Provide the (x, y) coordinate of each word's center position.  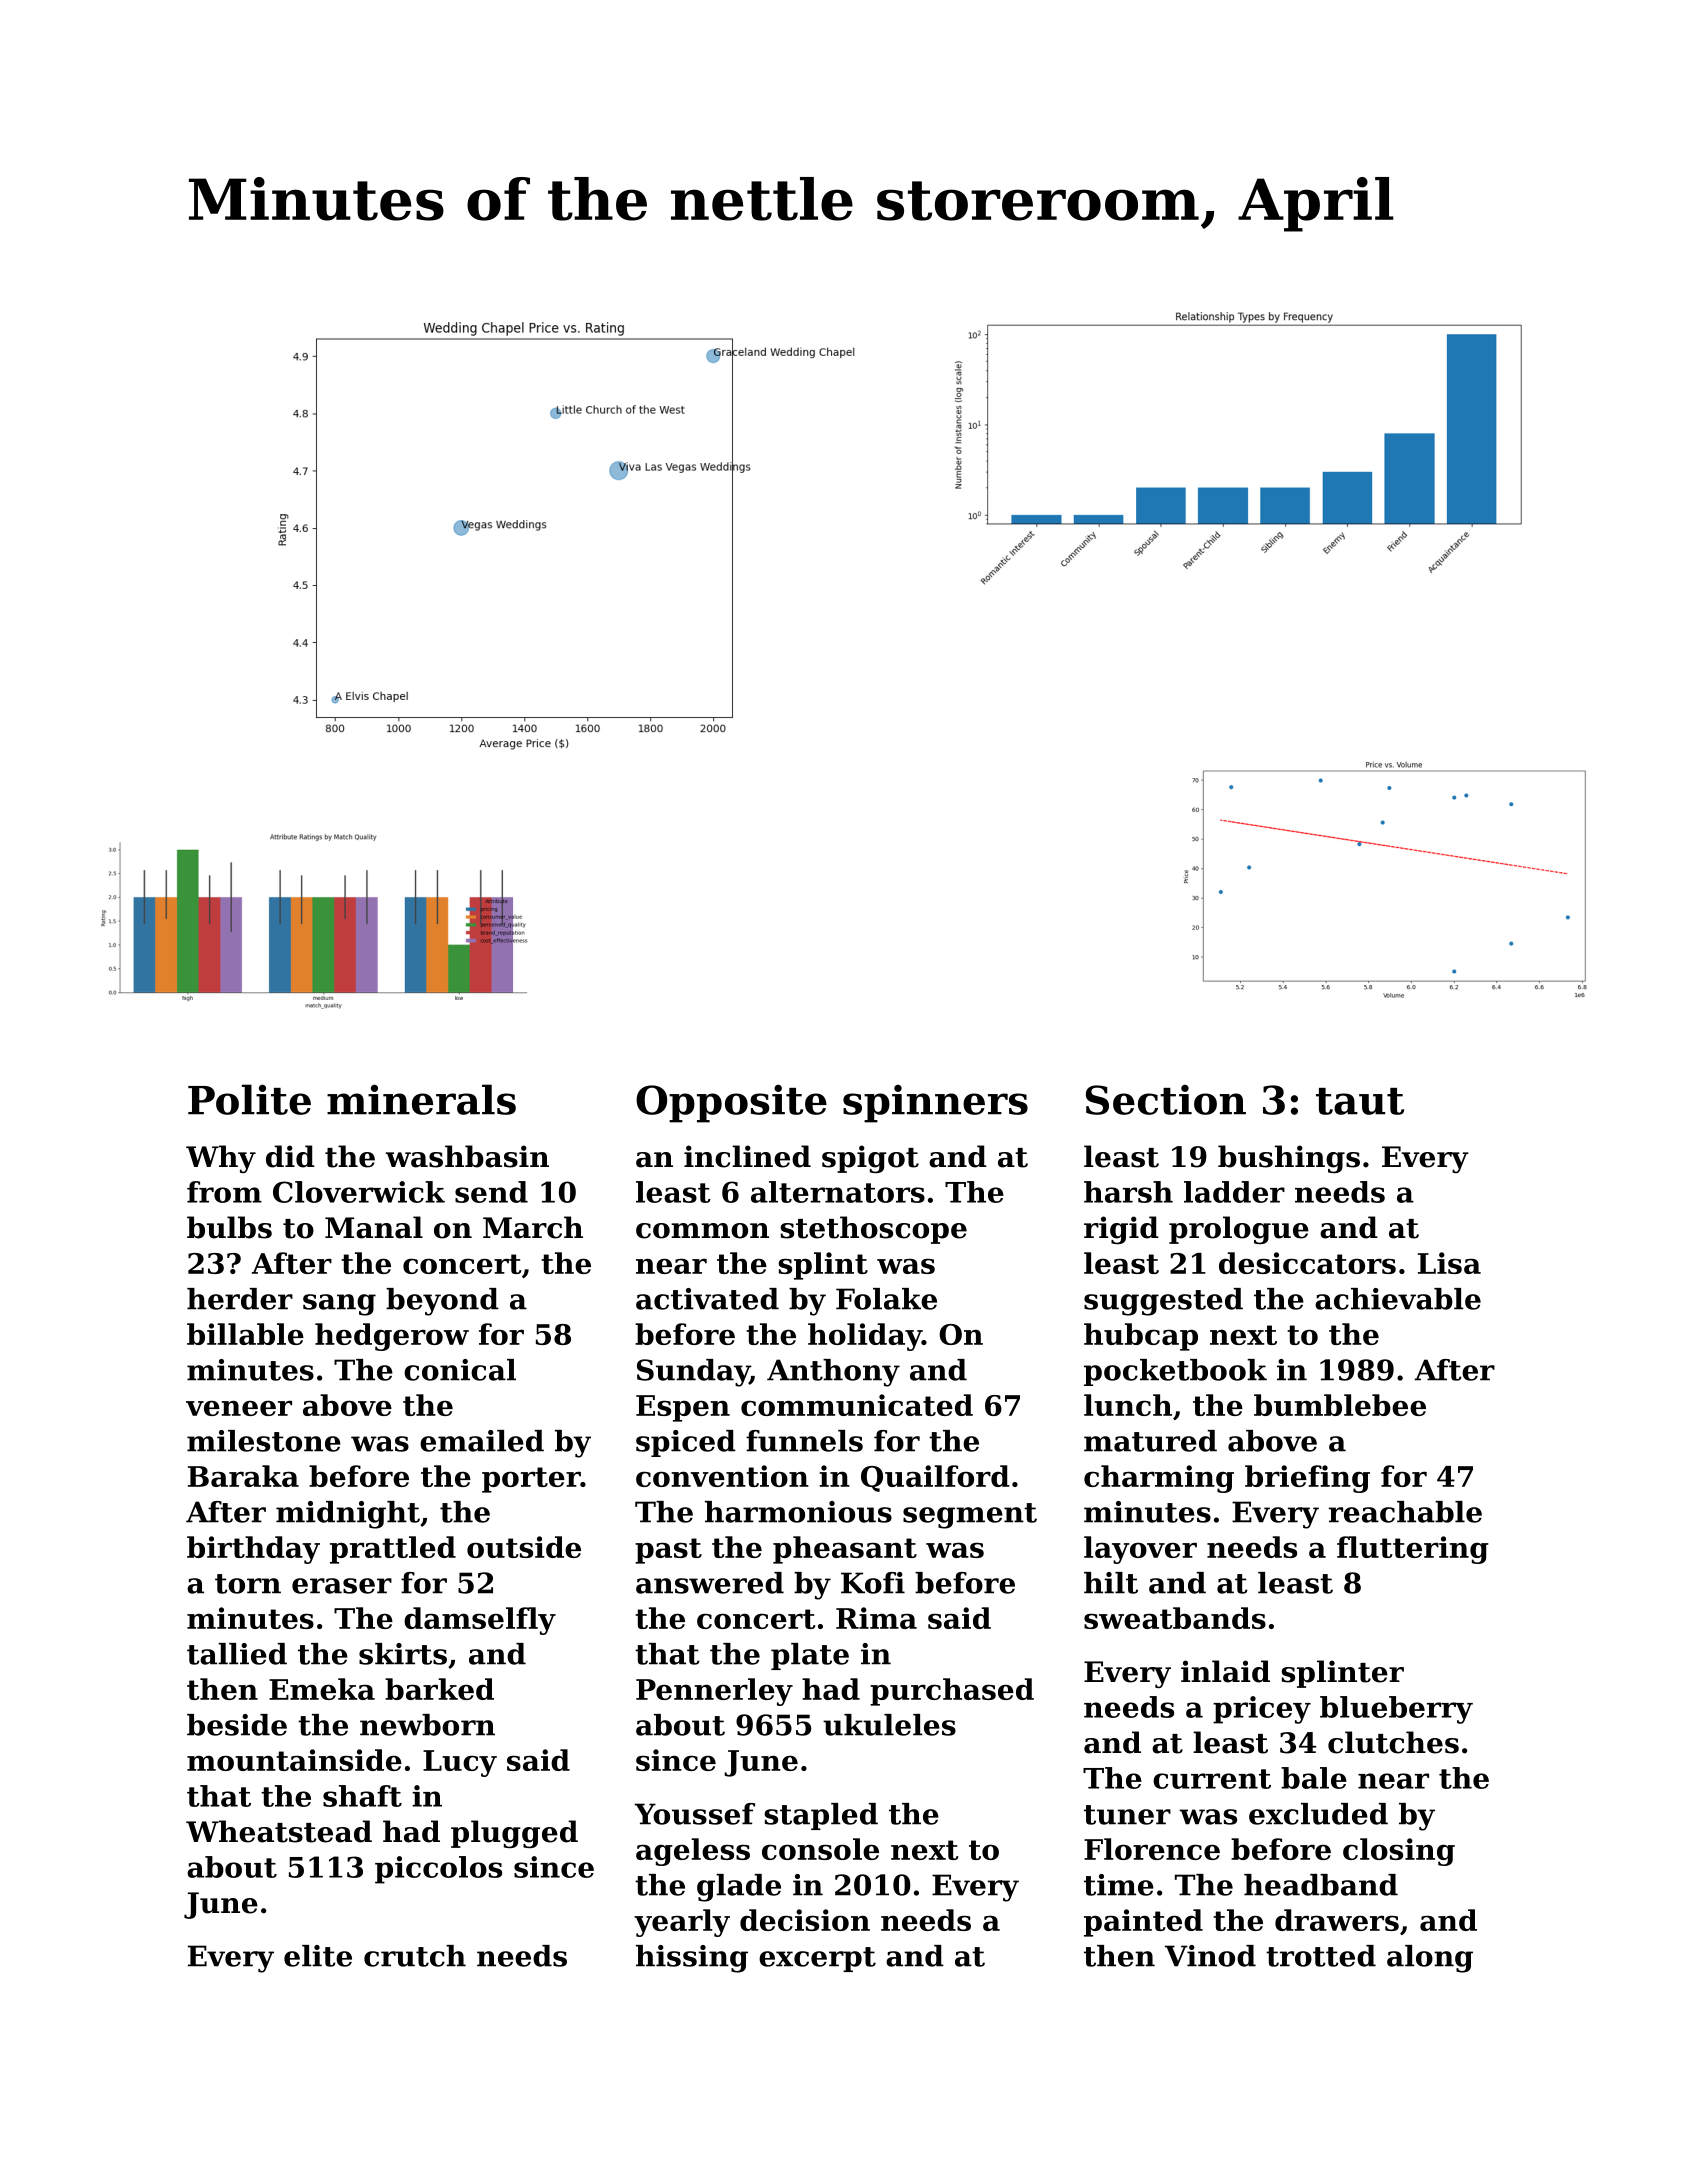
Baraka (243, 1476)
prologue (1239, 1230)
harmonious (798, 1512)
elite (318, 1956)
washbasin (467, 1156)
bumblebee (1340, 1405)
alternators (838, 1192)
